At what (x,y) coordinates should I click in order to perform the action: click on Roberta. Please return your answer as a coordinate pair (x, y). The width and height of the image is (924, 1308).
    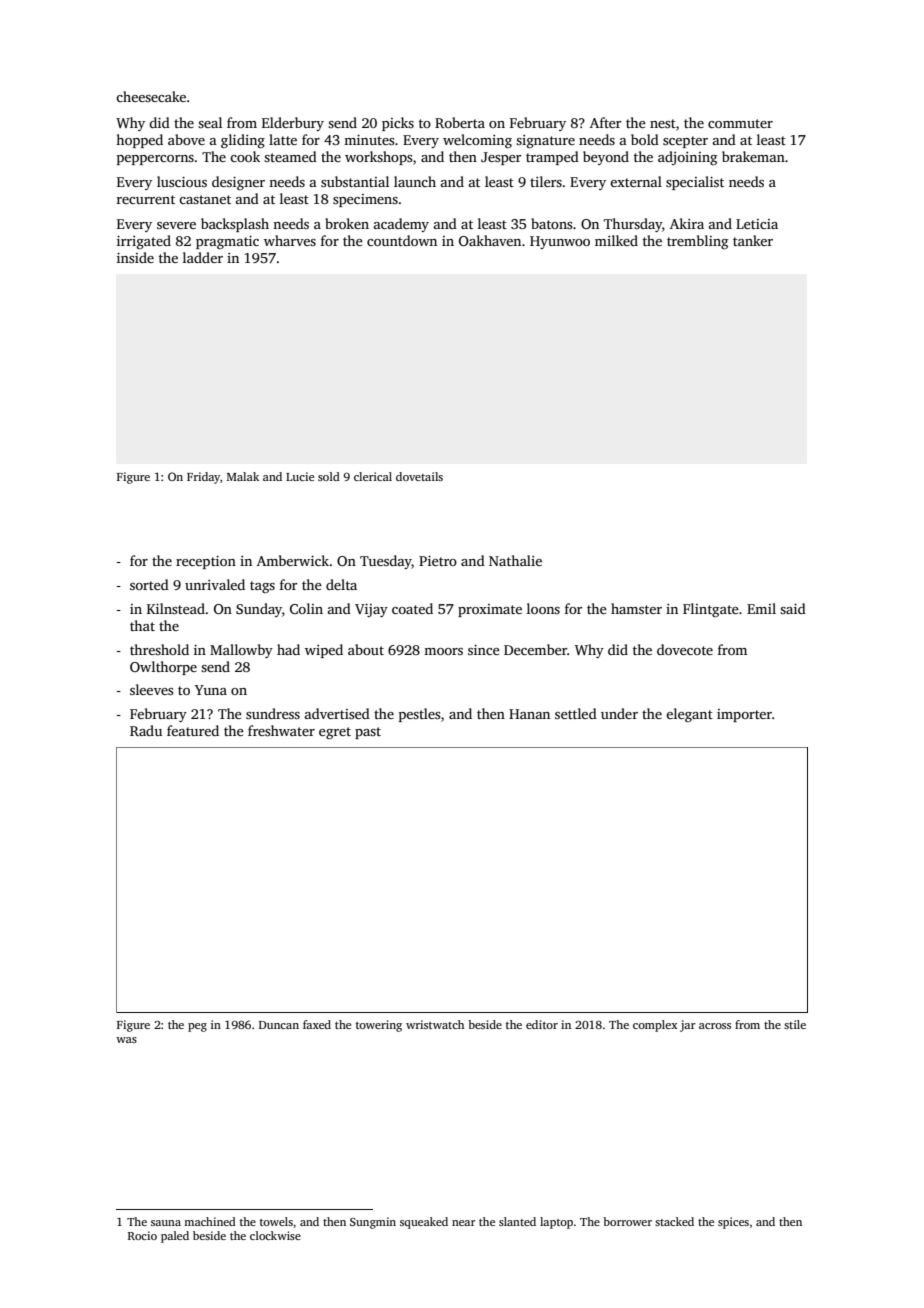
    Looking at the image, I should click on (460, 122).
